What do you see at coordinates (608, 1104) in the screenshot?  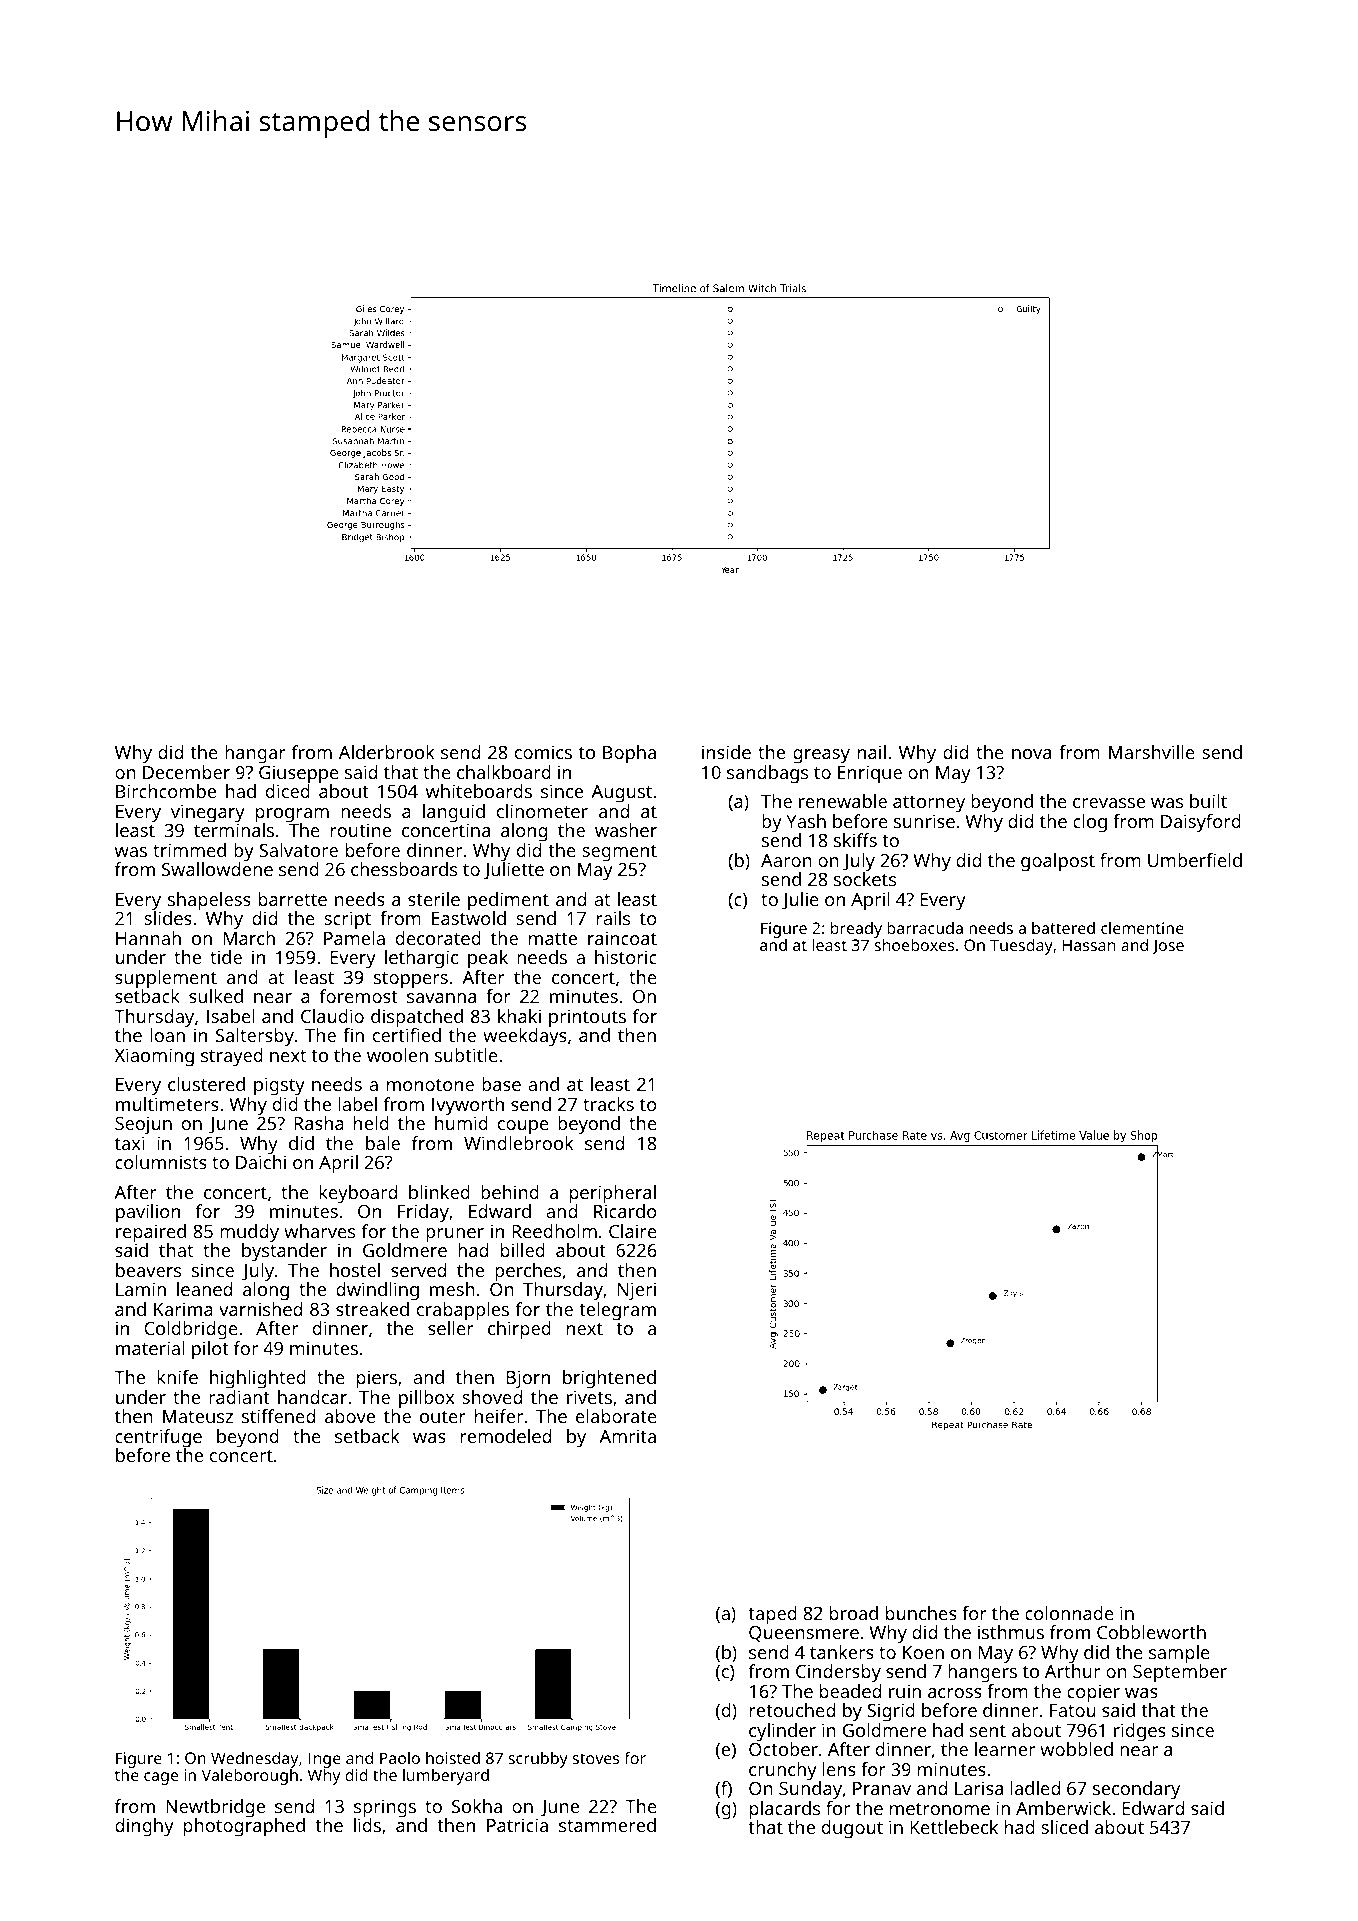 I see `tracks` at bounding box center [608, 1104].
